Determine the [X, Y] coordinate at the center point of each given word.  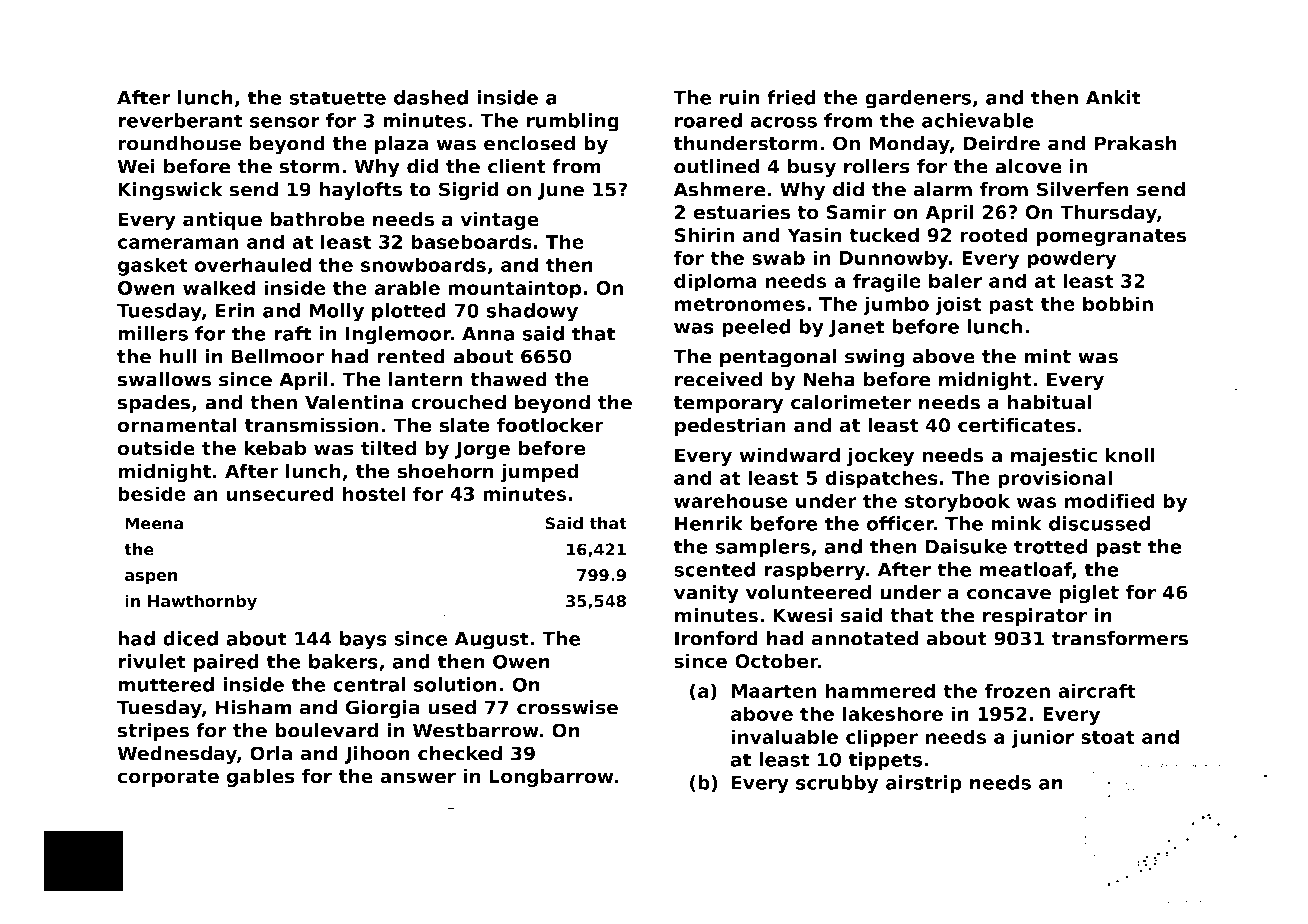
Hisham [254, 707]
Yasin [814, 235]
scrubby [837, 784]
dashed [431, 97]
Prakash [1136, 143]
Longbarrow [551, 777]
